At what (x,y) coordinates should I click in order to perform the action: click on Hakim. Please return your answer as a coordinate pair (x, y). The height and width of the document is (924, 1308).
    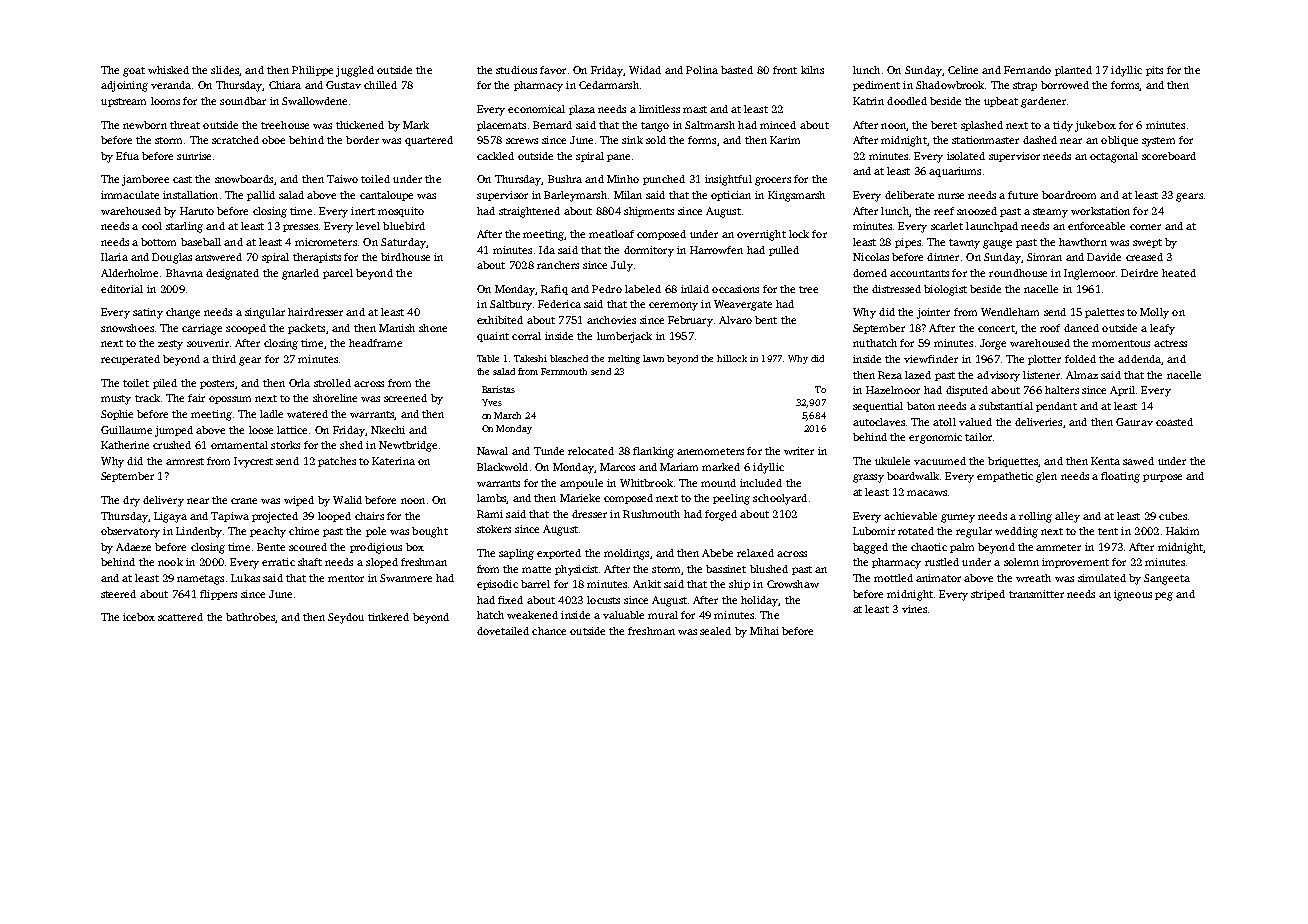
    Looking at the image, I should click on (1182, 531).
